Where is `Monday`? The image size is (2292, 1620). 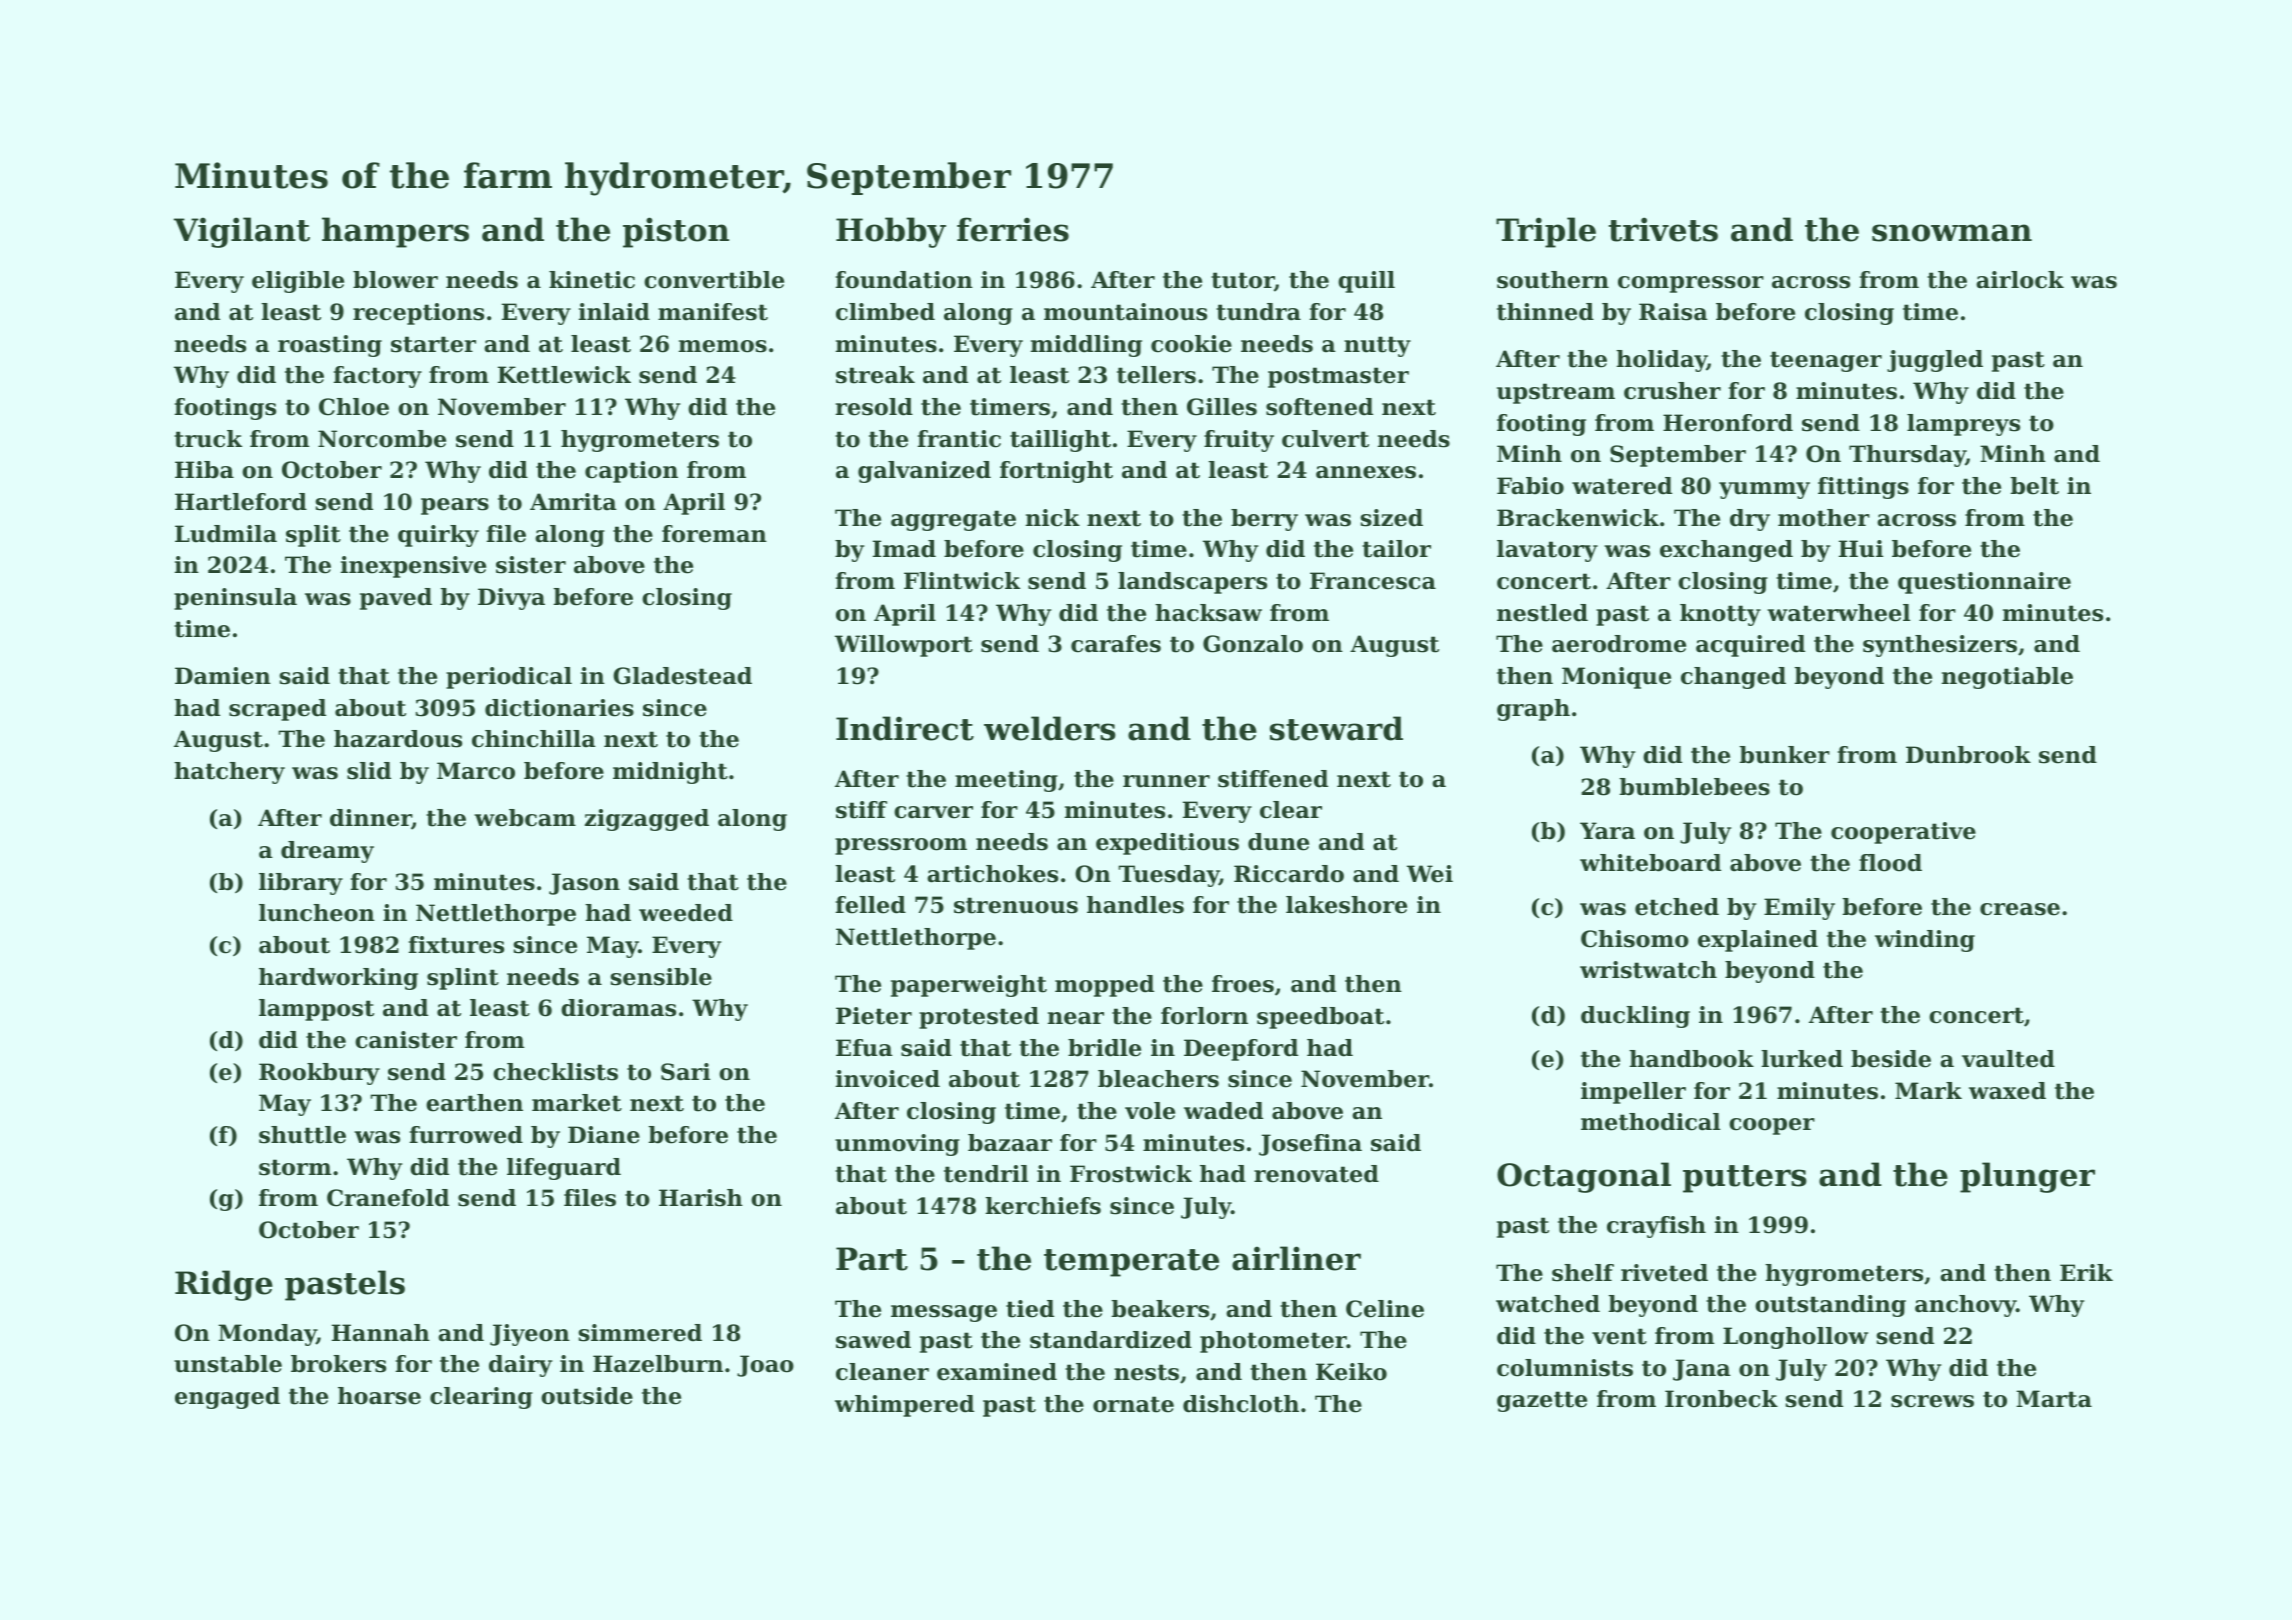 Monday is located at coordinates (267, 1335).
